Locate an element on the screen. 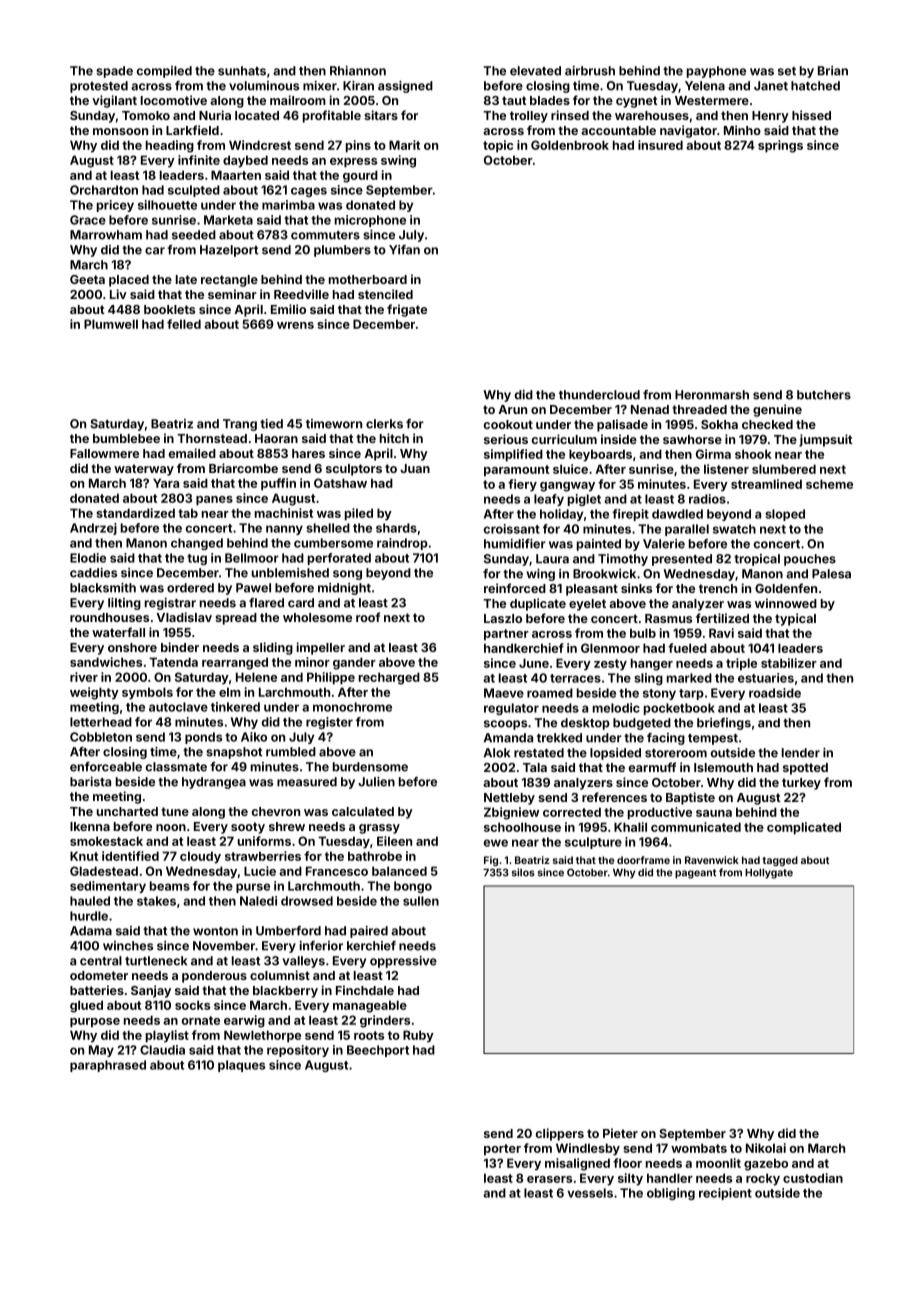 This screenshot has height=1308, width=924. clippers is located at coordinates (560, 1134).
